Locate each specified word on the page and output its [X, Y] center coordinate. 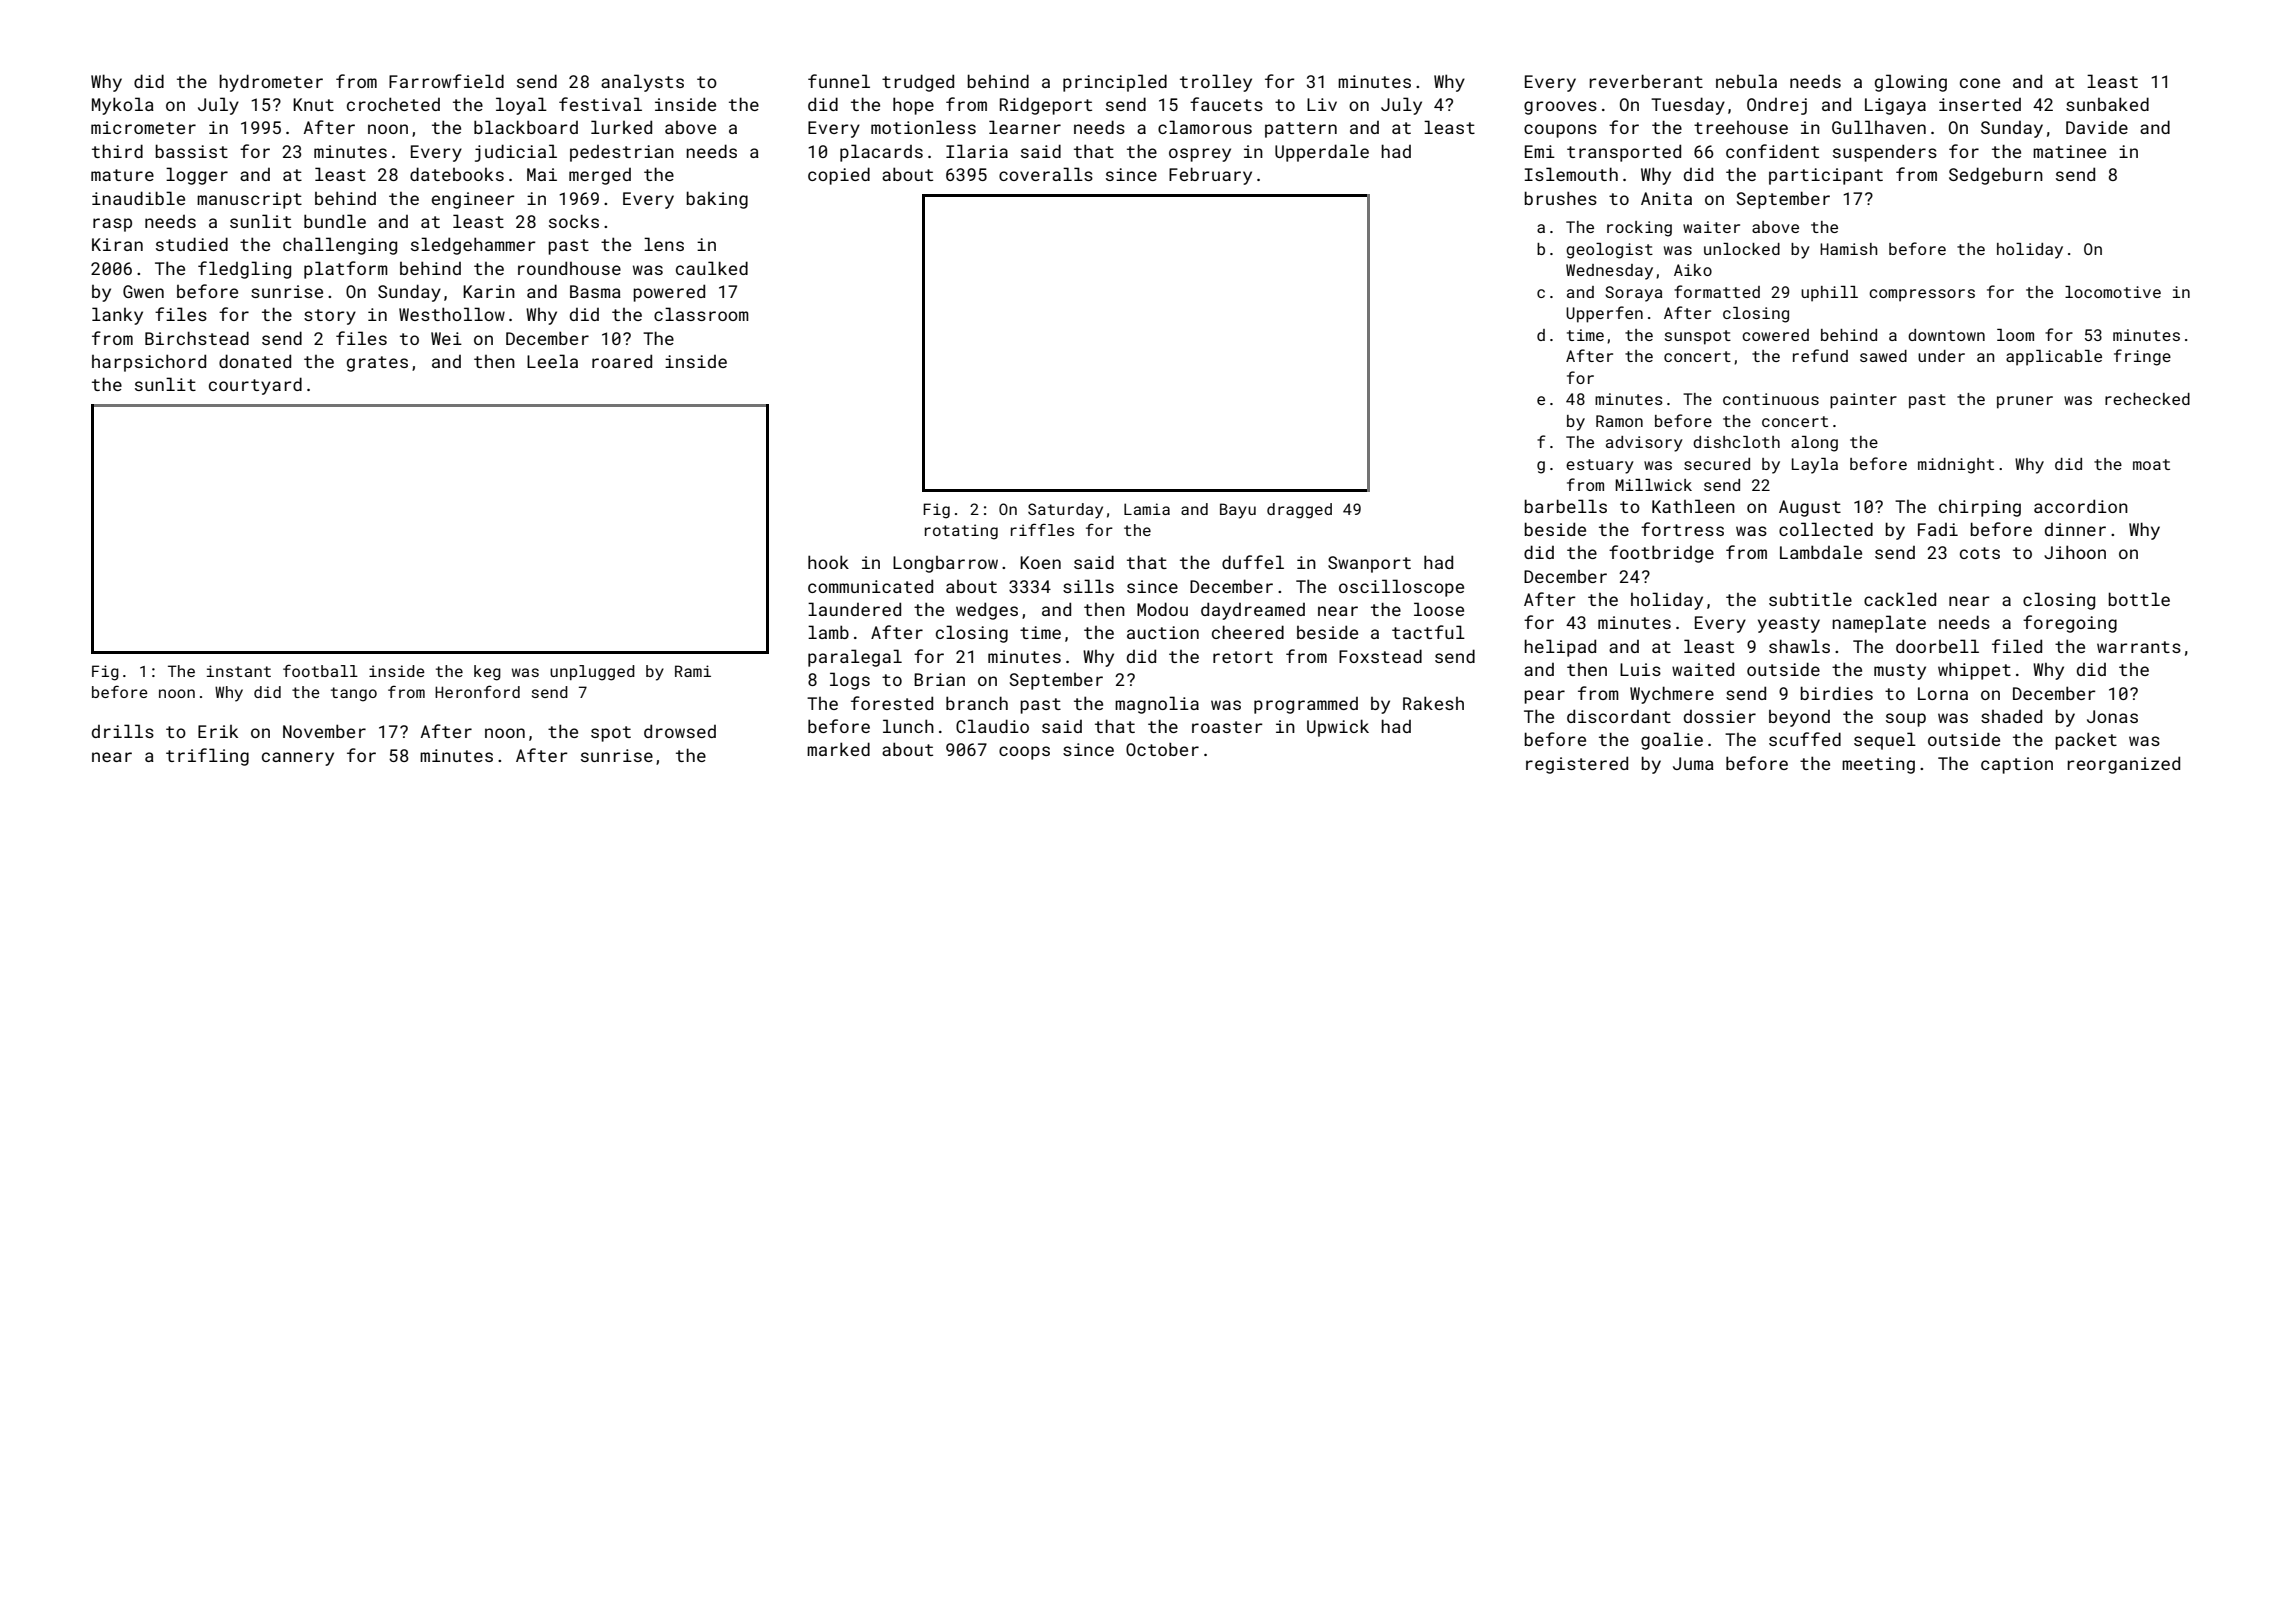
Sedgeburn [1996, 176]
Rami [693, 671]
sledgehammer [473, 246]
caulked [712, 268]
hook [828, 562]
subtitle [1810, 599]
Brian [939, 679]
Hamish [1849, 249]
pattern [1301, 130]
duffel [1253, 562]
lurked [621, 127]
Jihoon [2075, 552]
